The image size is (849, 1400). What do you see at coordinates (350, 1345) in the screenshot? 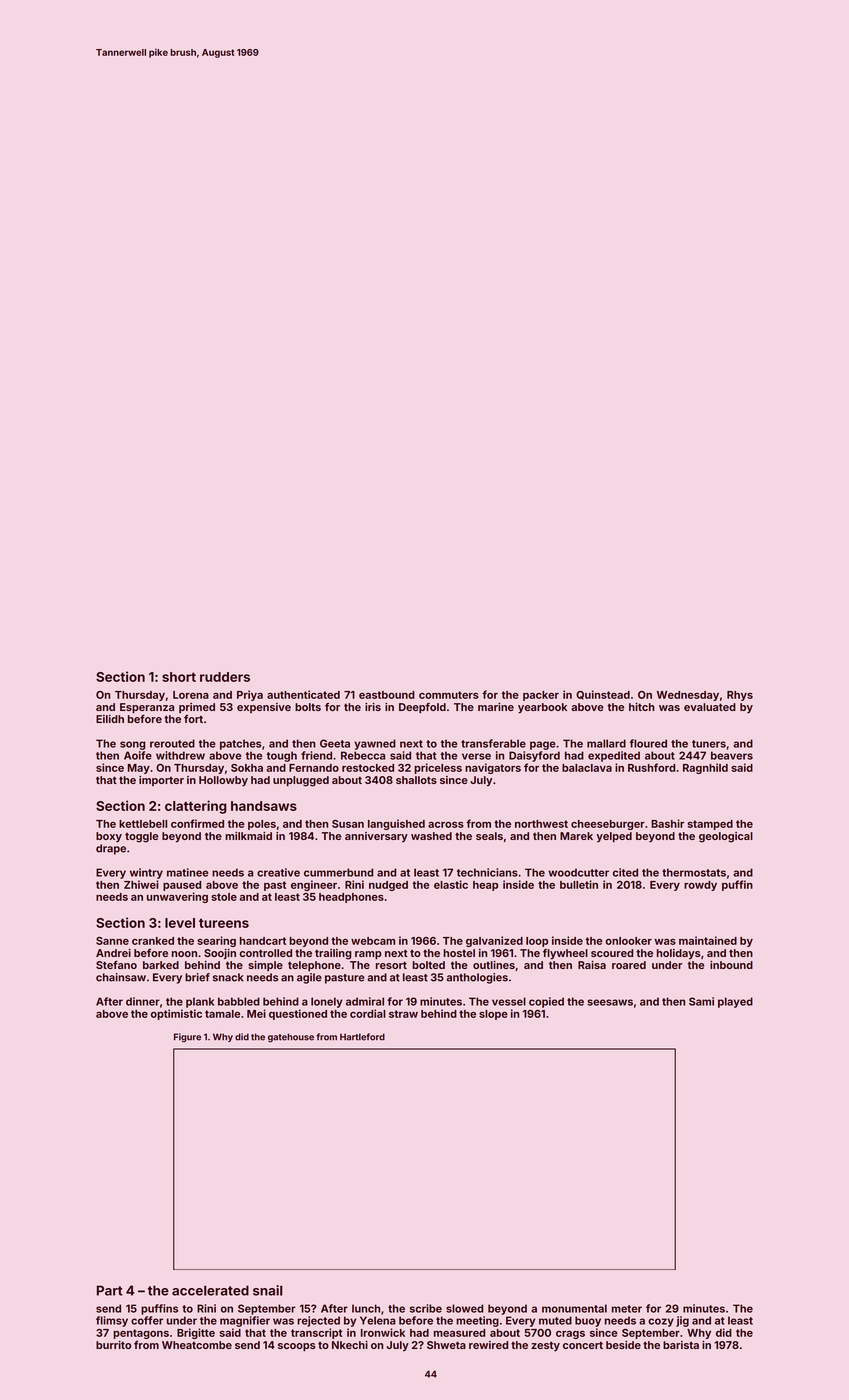
I see `Nkechi` at bounding box center [350, 1345].
